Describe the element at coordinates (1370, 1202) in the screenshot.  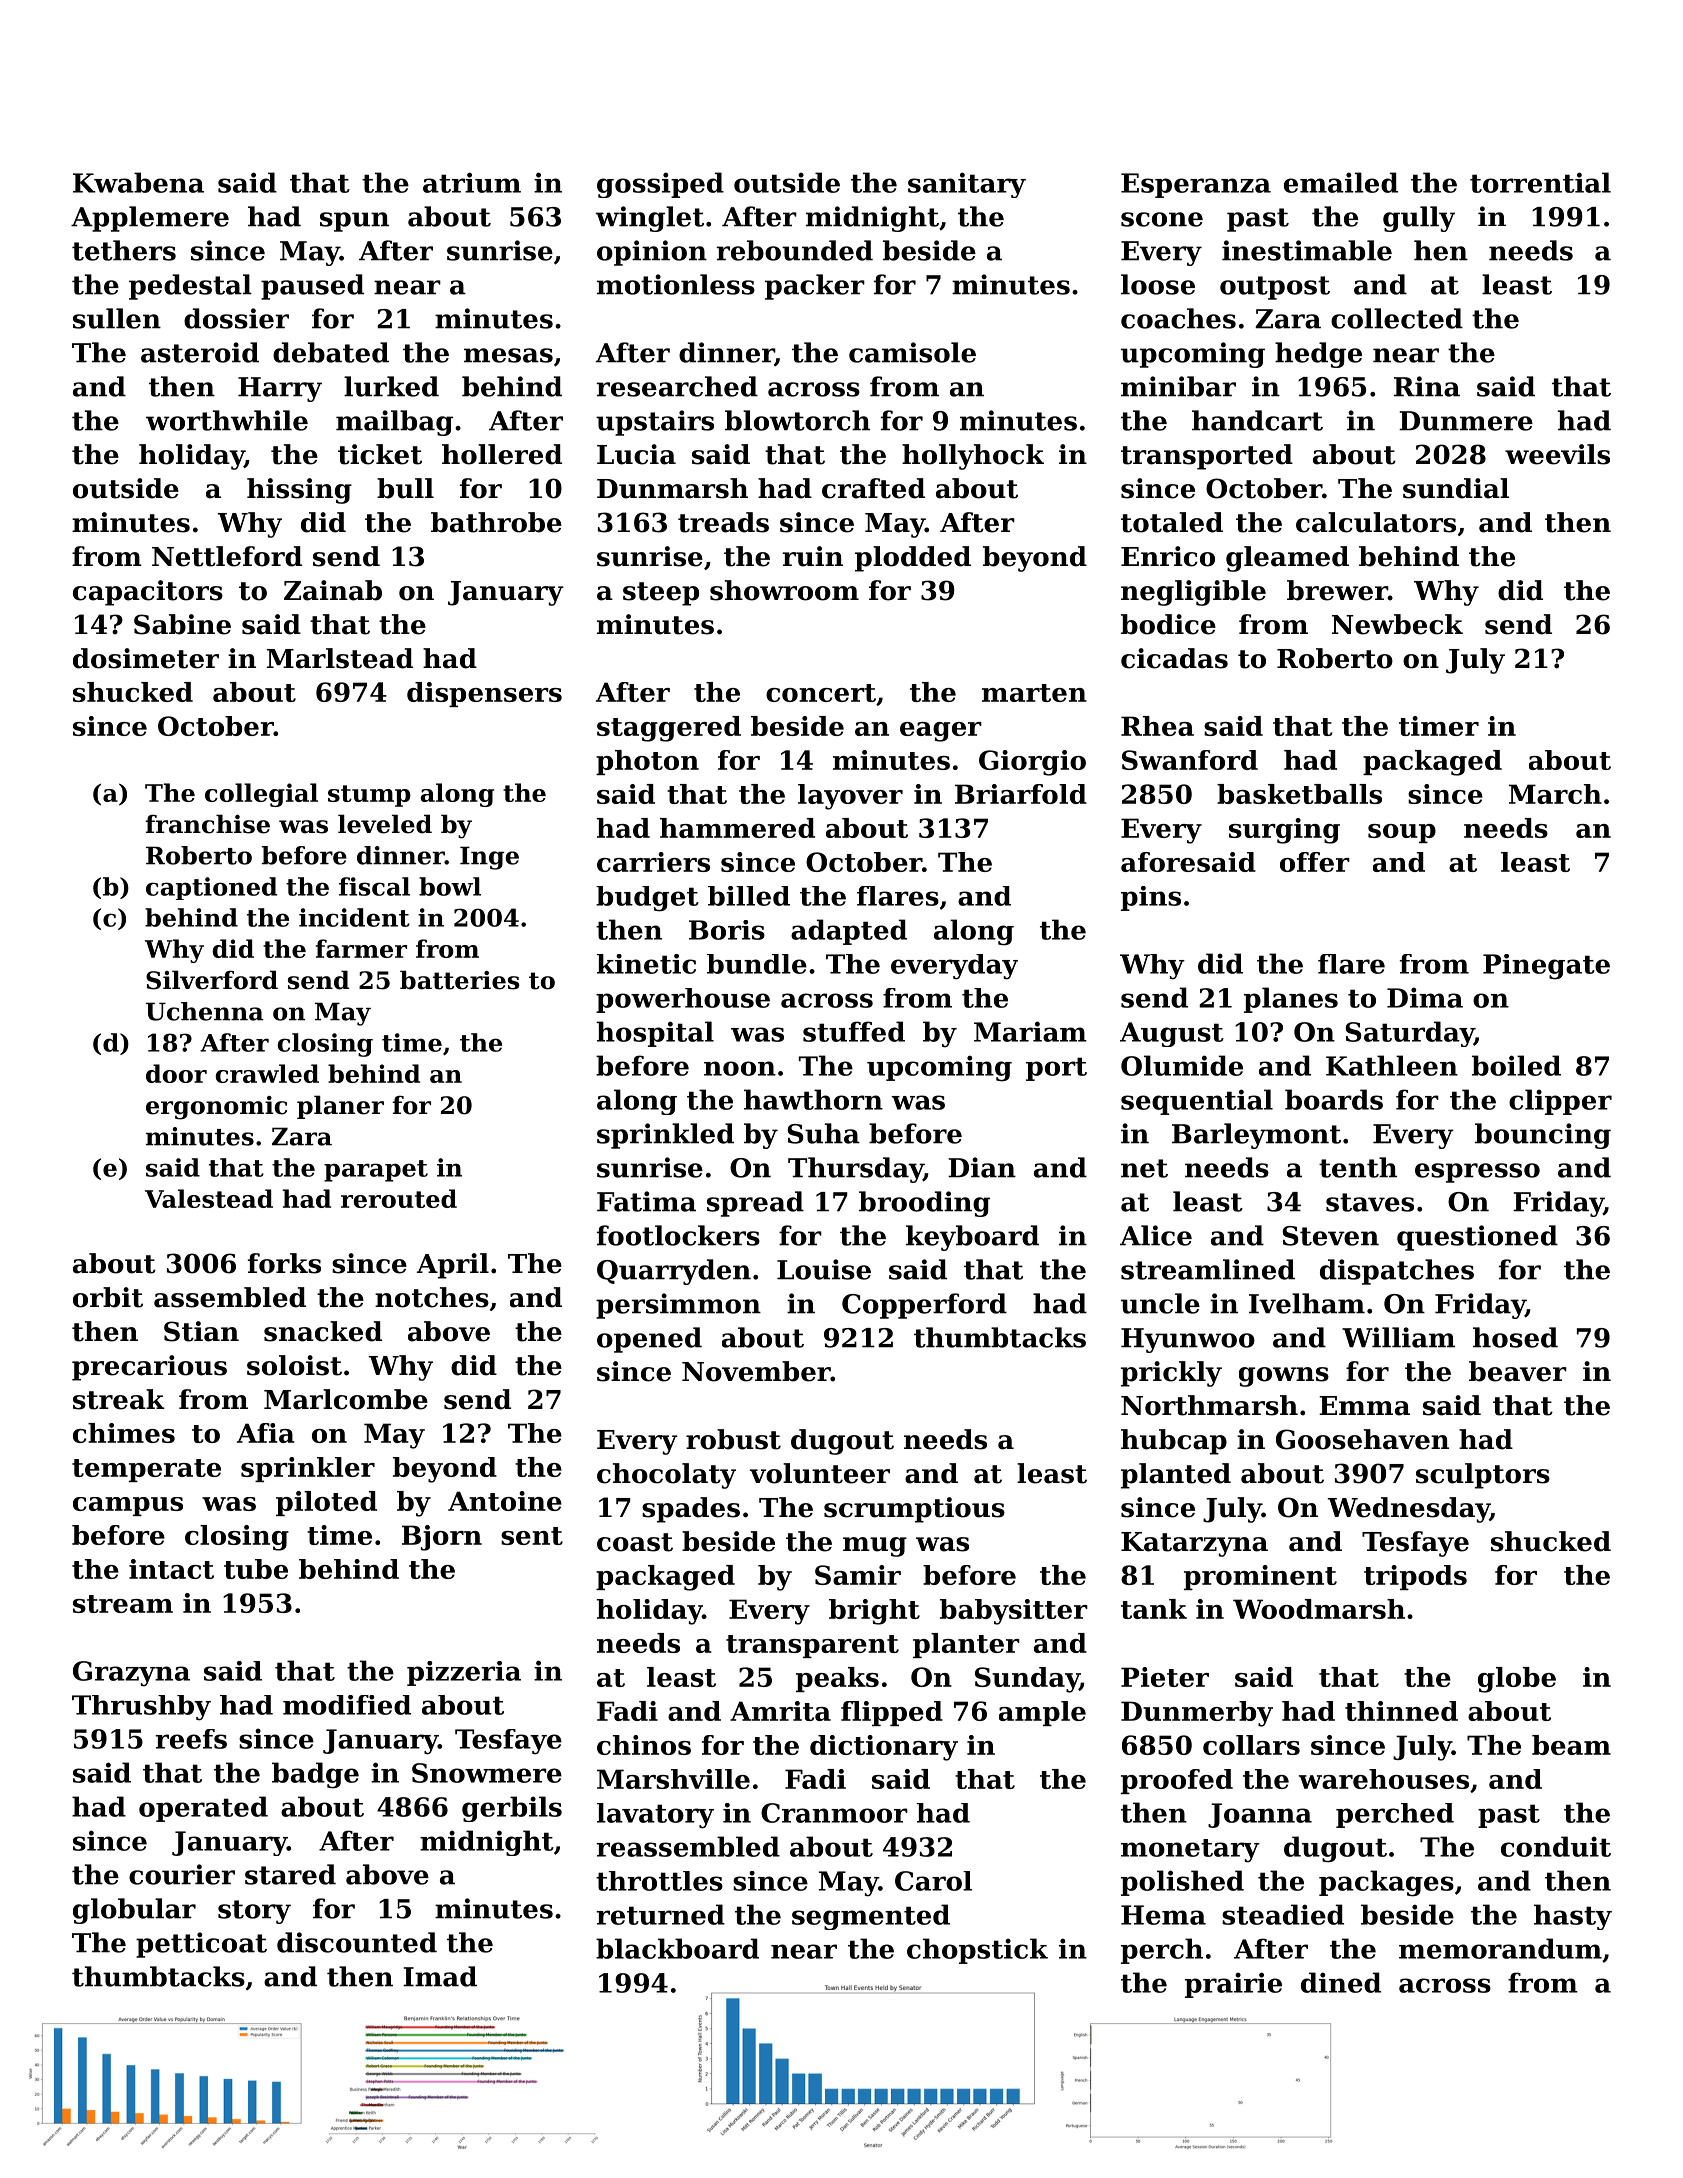
I see `staves` at that location.
